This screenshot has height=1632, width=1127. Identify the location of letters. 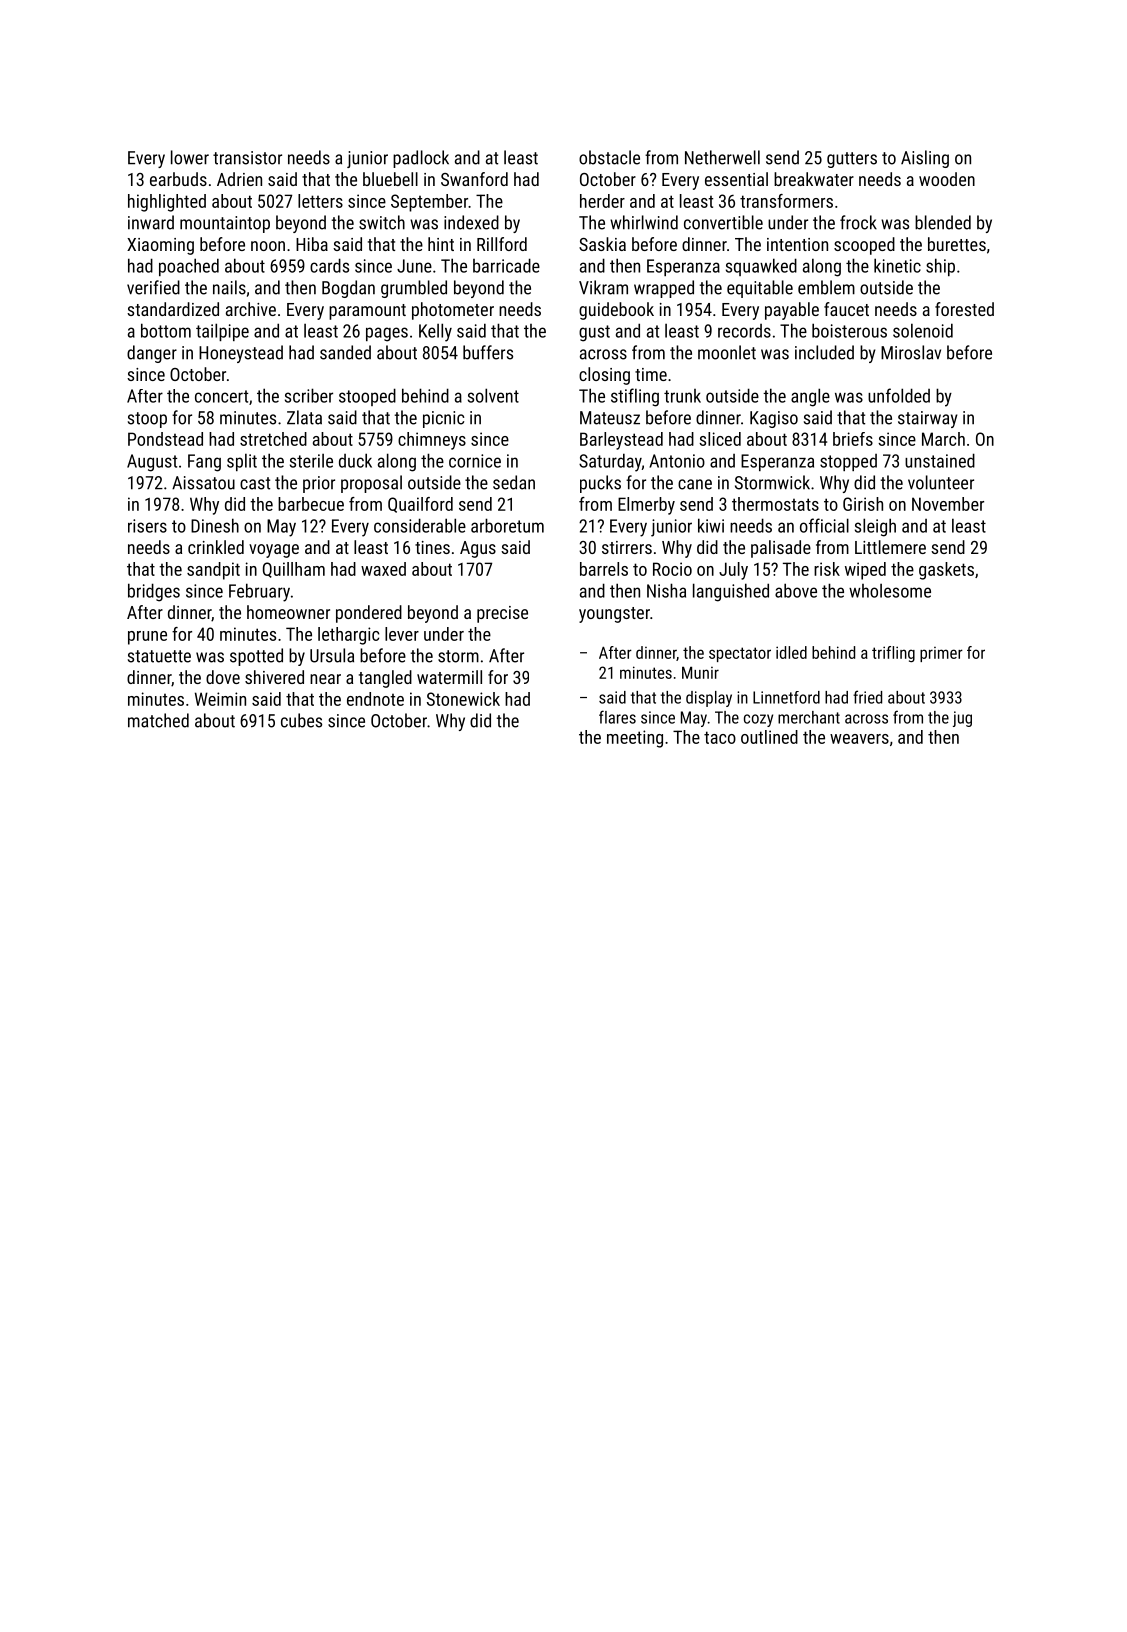
(320, 201).
